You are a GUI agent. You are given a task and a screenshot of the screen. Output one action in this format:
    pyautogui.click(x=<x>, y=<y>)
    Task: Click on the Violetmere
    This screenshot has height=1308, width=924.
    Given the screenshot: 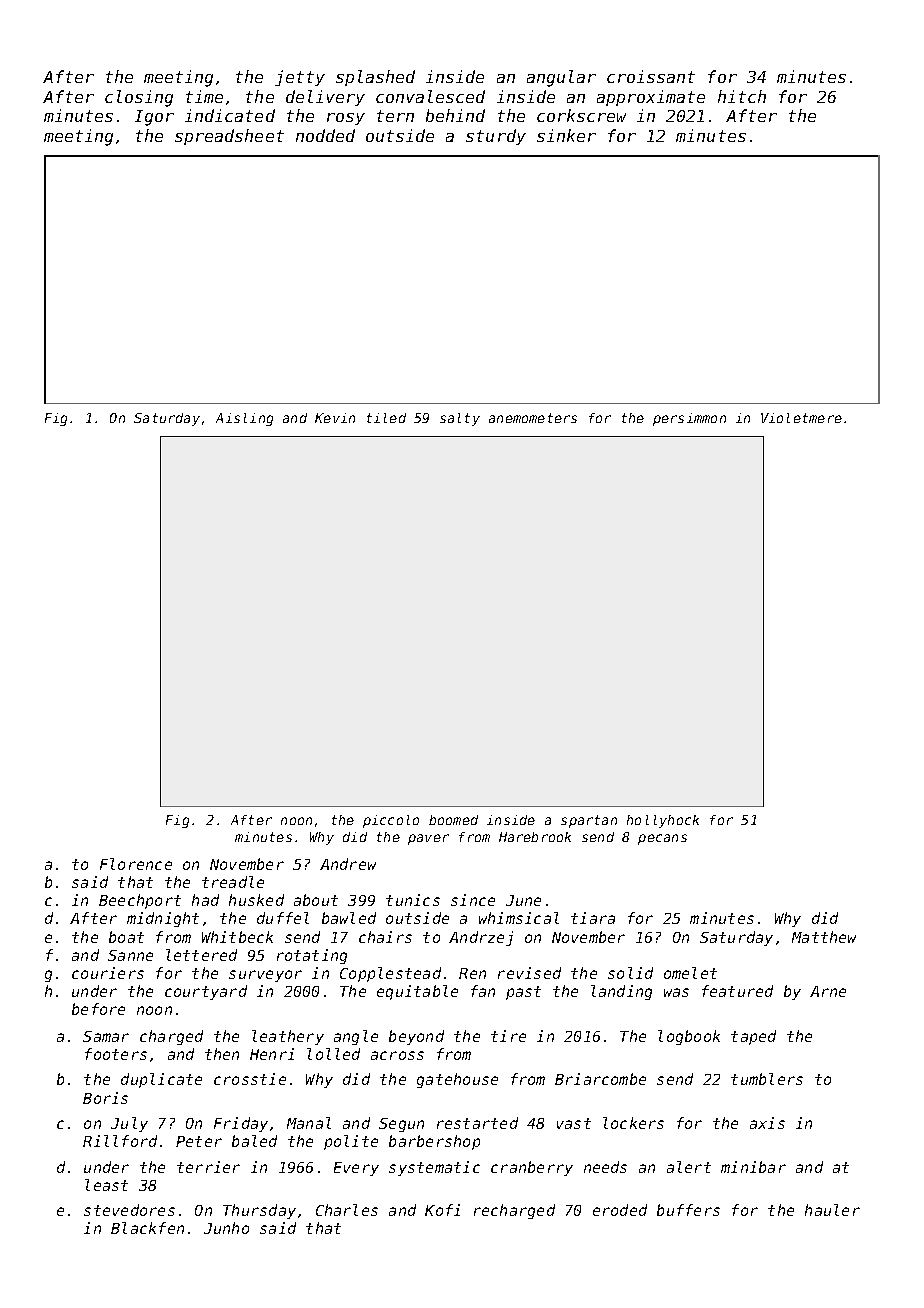 What is the action you would take?
    pyautogui.click(x=801, y=418)
